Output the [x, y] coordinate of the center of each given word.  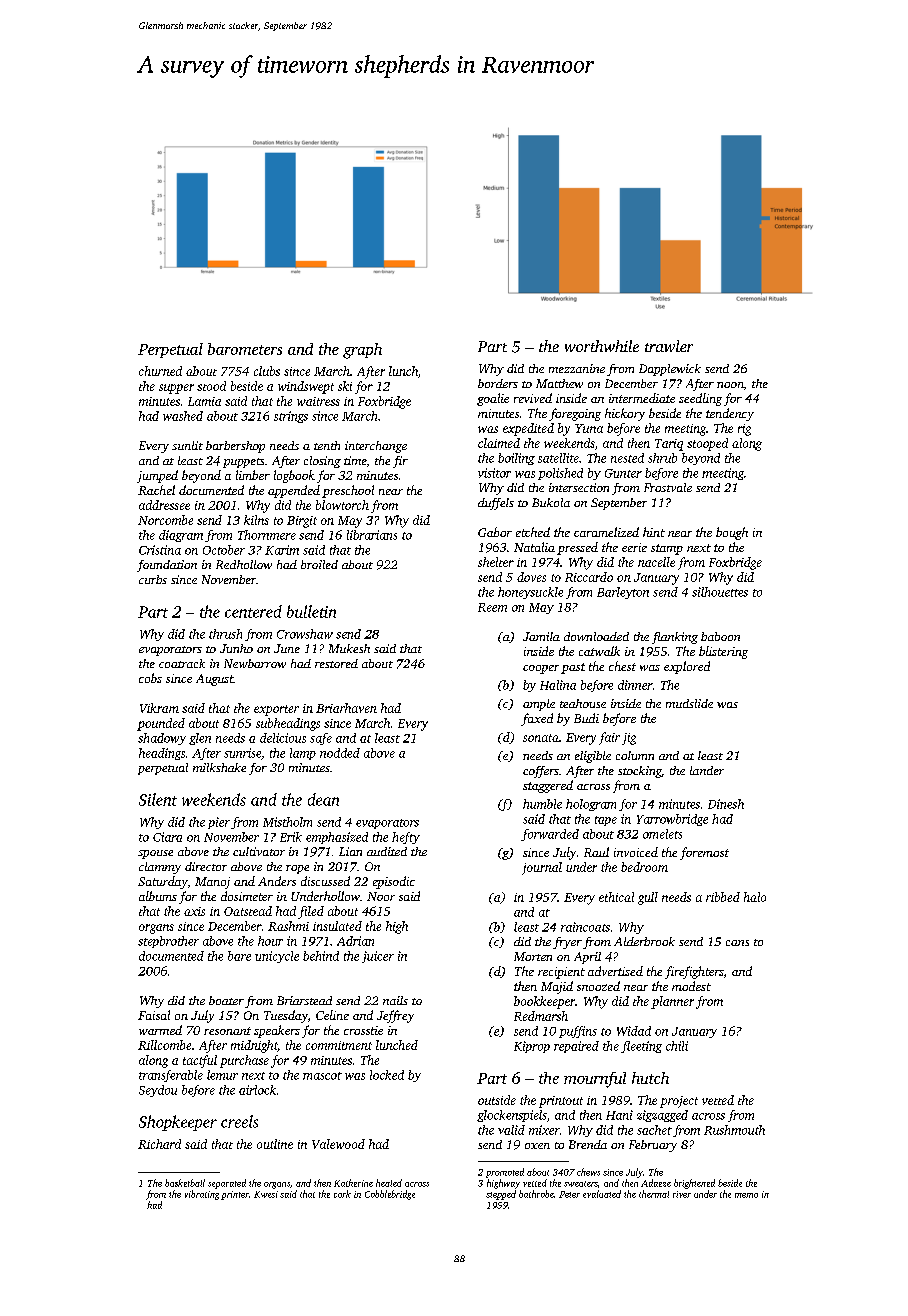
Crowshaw [305, 634]
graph [362, 351]
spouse [155, 854]
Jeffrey [395, 1016]
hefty [406, 838]
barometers [245, 349]
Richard [159, 1144]
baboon [720, 636]
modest [691, 986]
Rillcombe [164, 1045]
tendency [730, 414]
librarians [372, 535]
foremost [704, 853]
